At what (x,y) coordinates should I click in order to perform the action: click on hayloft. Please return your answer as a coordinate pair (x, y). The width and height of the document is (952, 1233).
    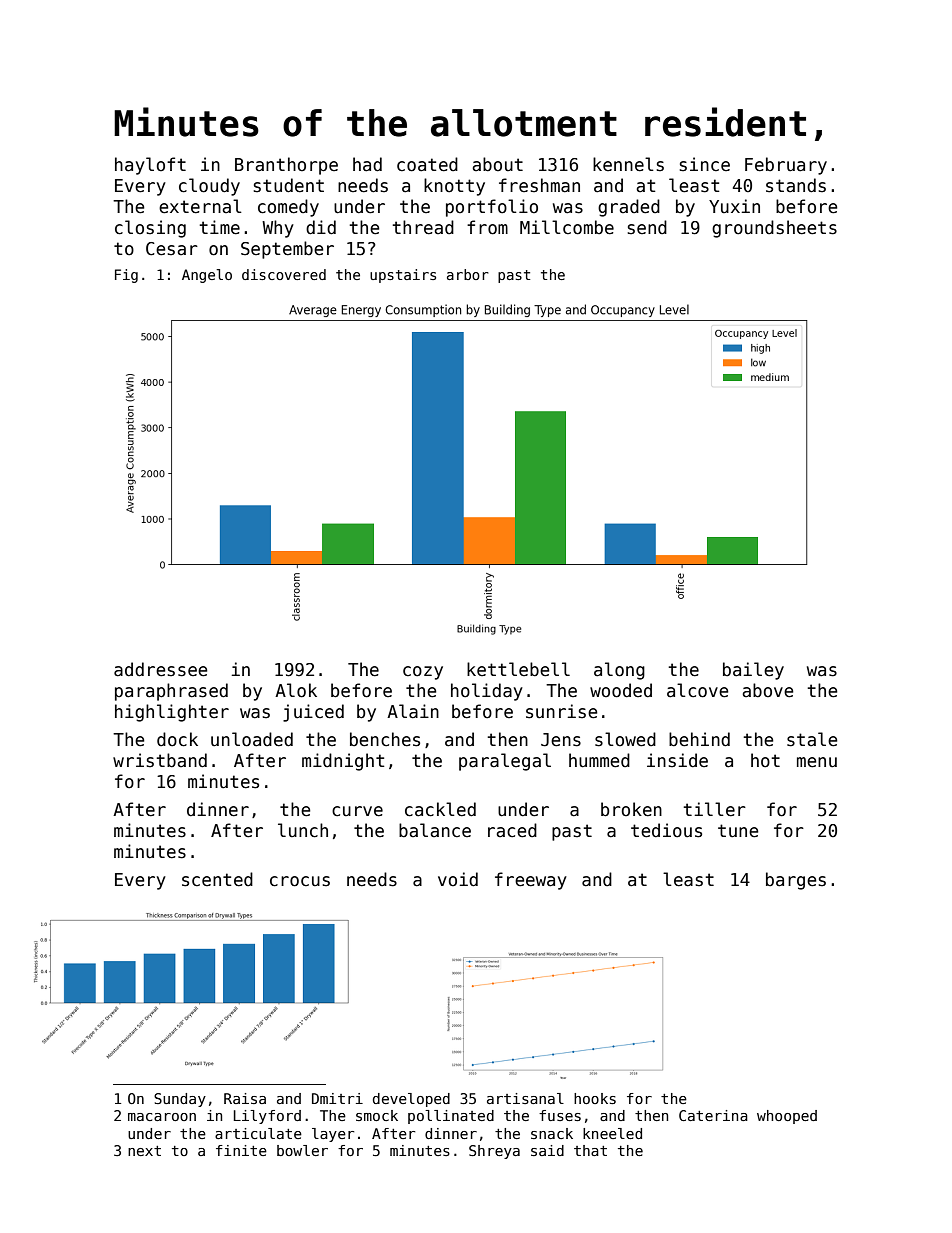
    Looking at the image, I should click on (150, 166).
